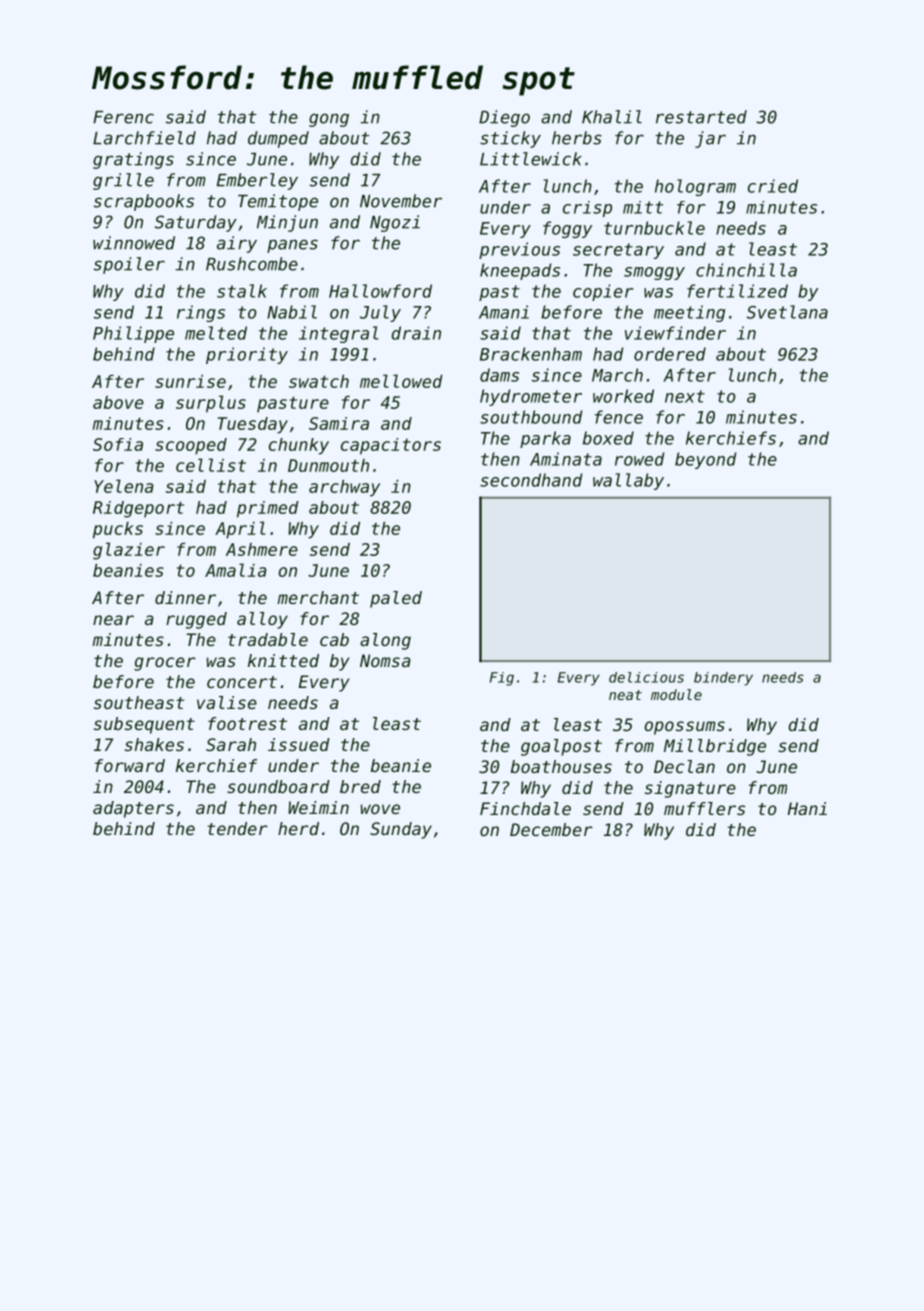  What do you see at coordinates (561, 747) in the image?
I see `goalpost` at bounding box center [561, 747].
